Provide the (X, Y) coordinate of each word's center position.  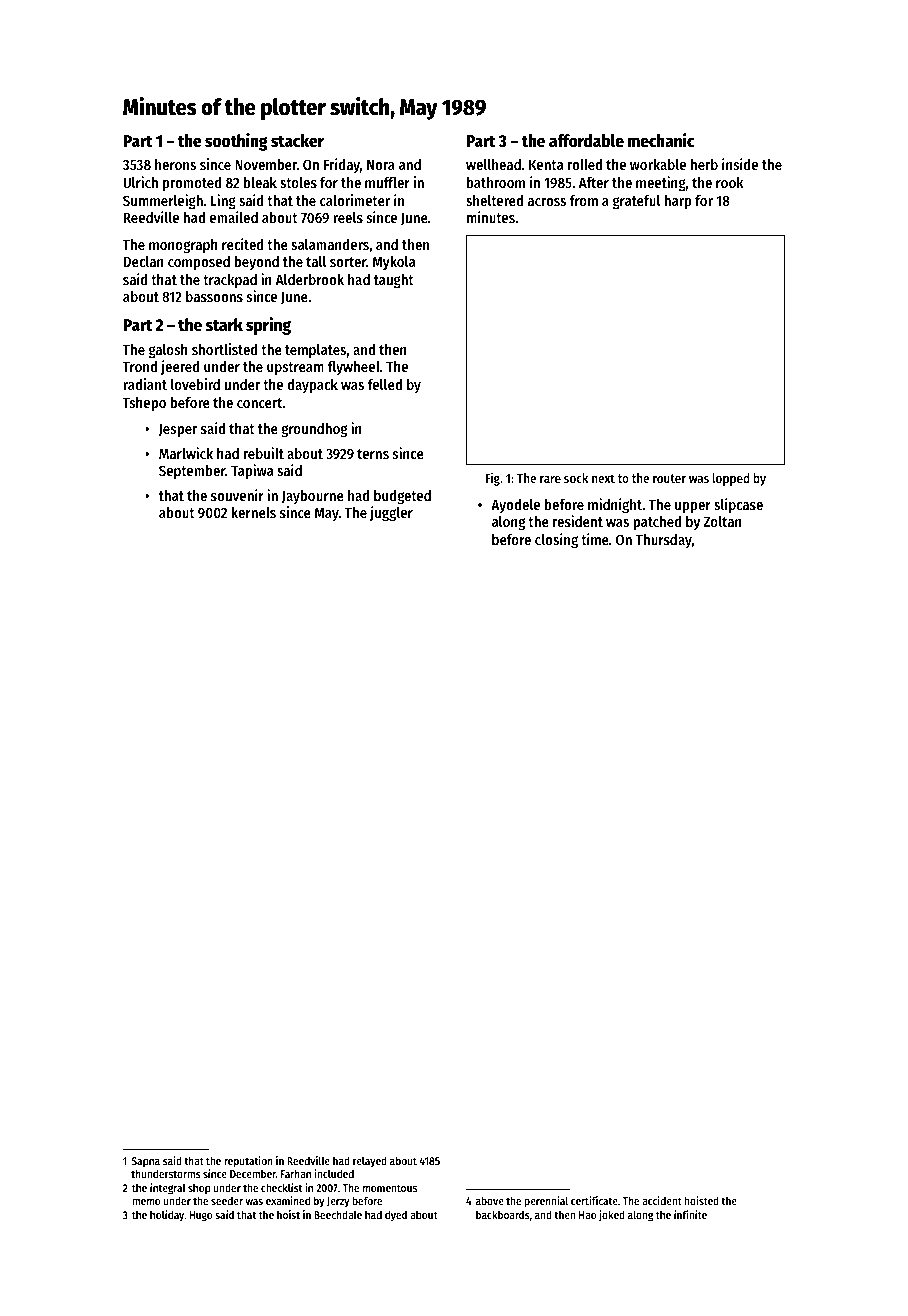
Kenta (546, 165)
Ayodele (515, 506)
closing (556, 540)
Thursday (664, 541)
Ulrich (140, 182)
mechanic (661, 140)
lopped (731, 479)
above (490, 1200)
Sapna (145, 1162)
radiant (145, 384)
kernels (253, 512)
